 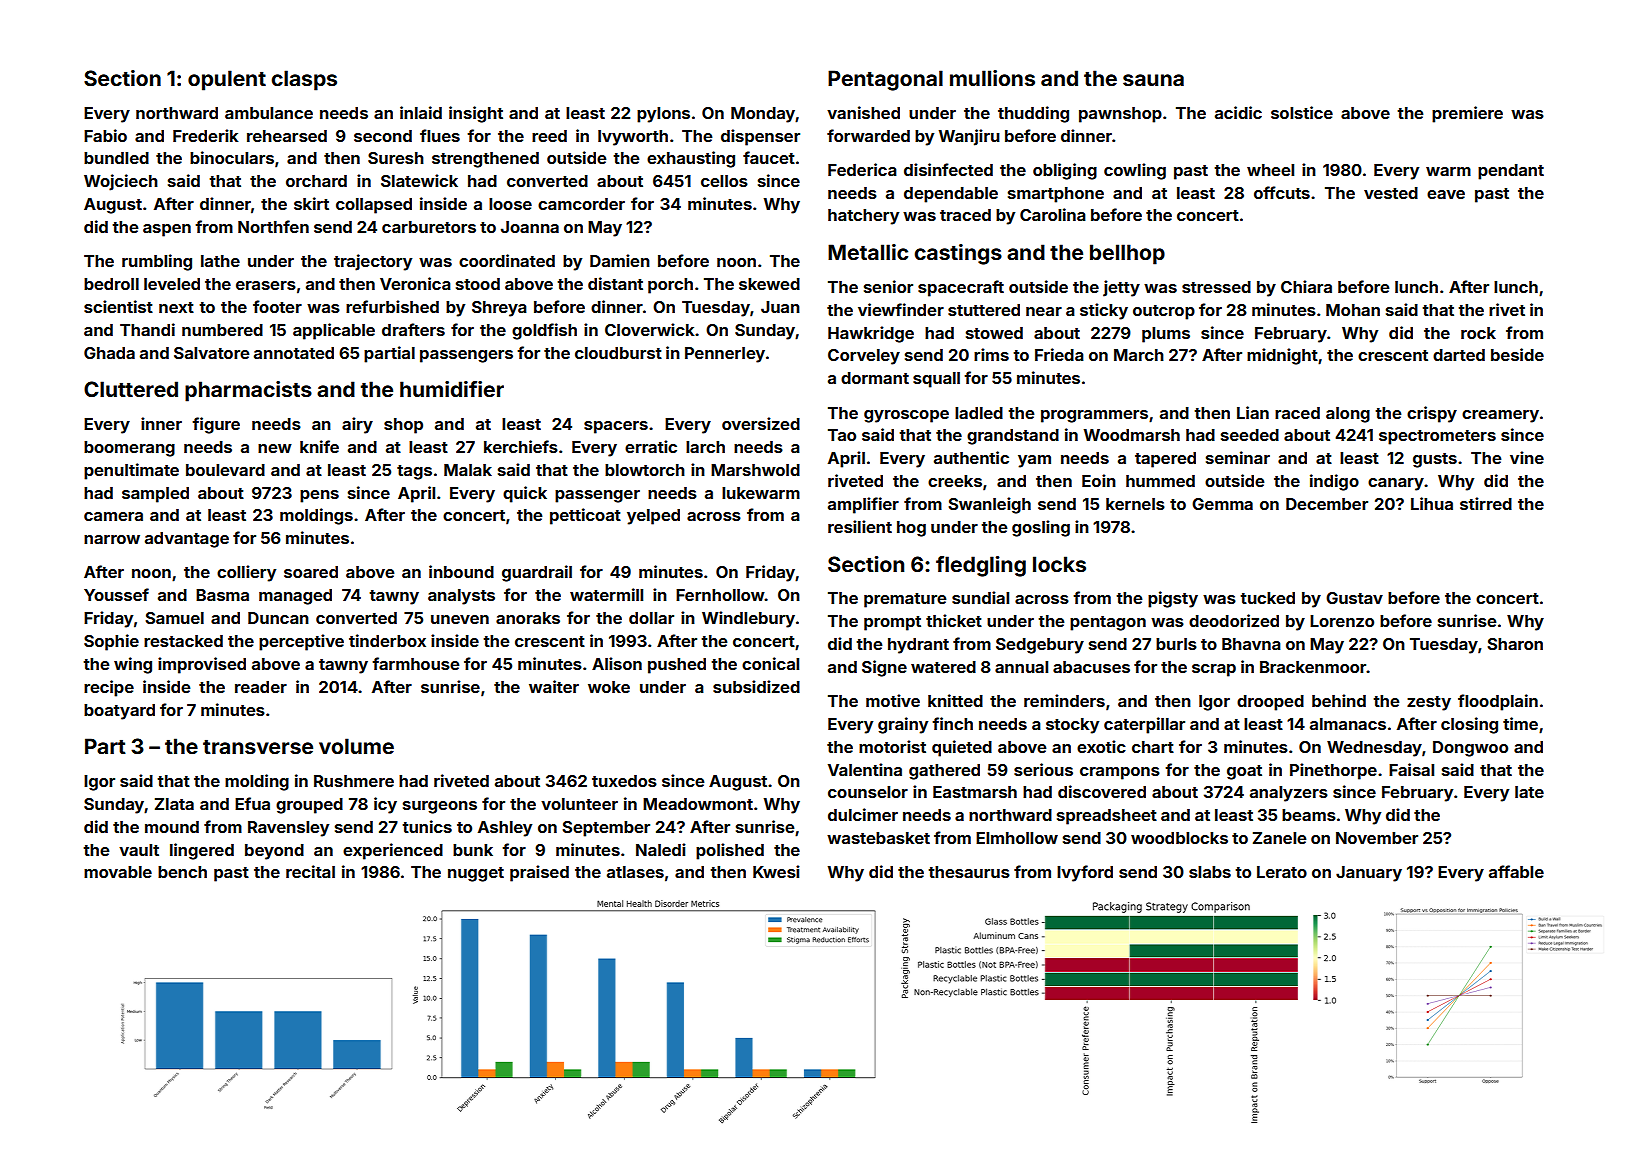 What do you see at coordinates (269, 113) in the screenshot?
I see `ambulance` at bounding box center [269, 113].
